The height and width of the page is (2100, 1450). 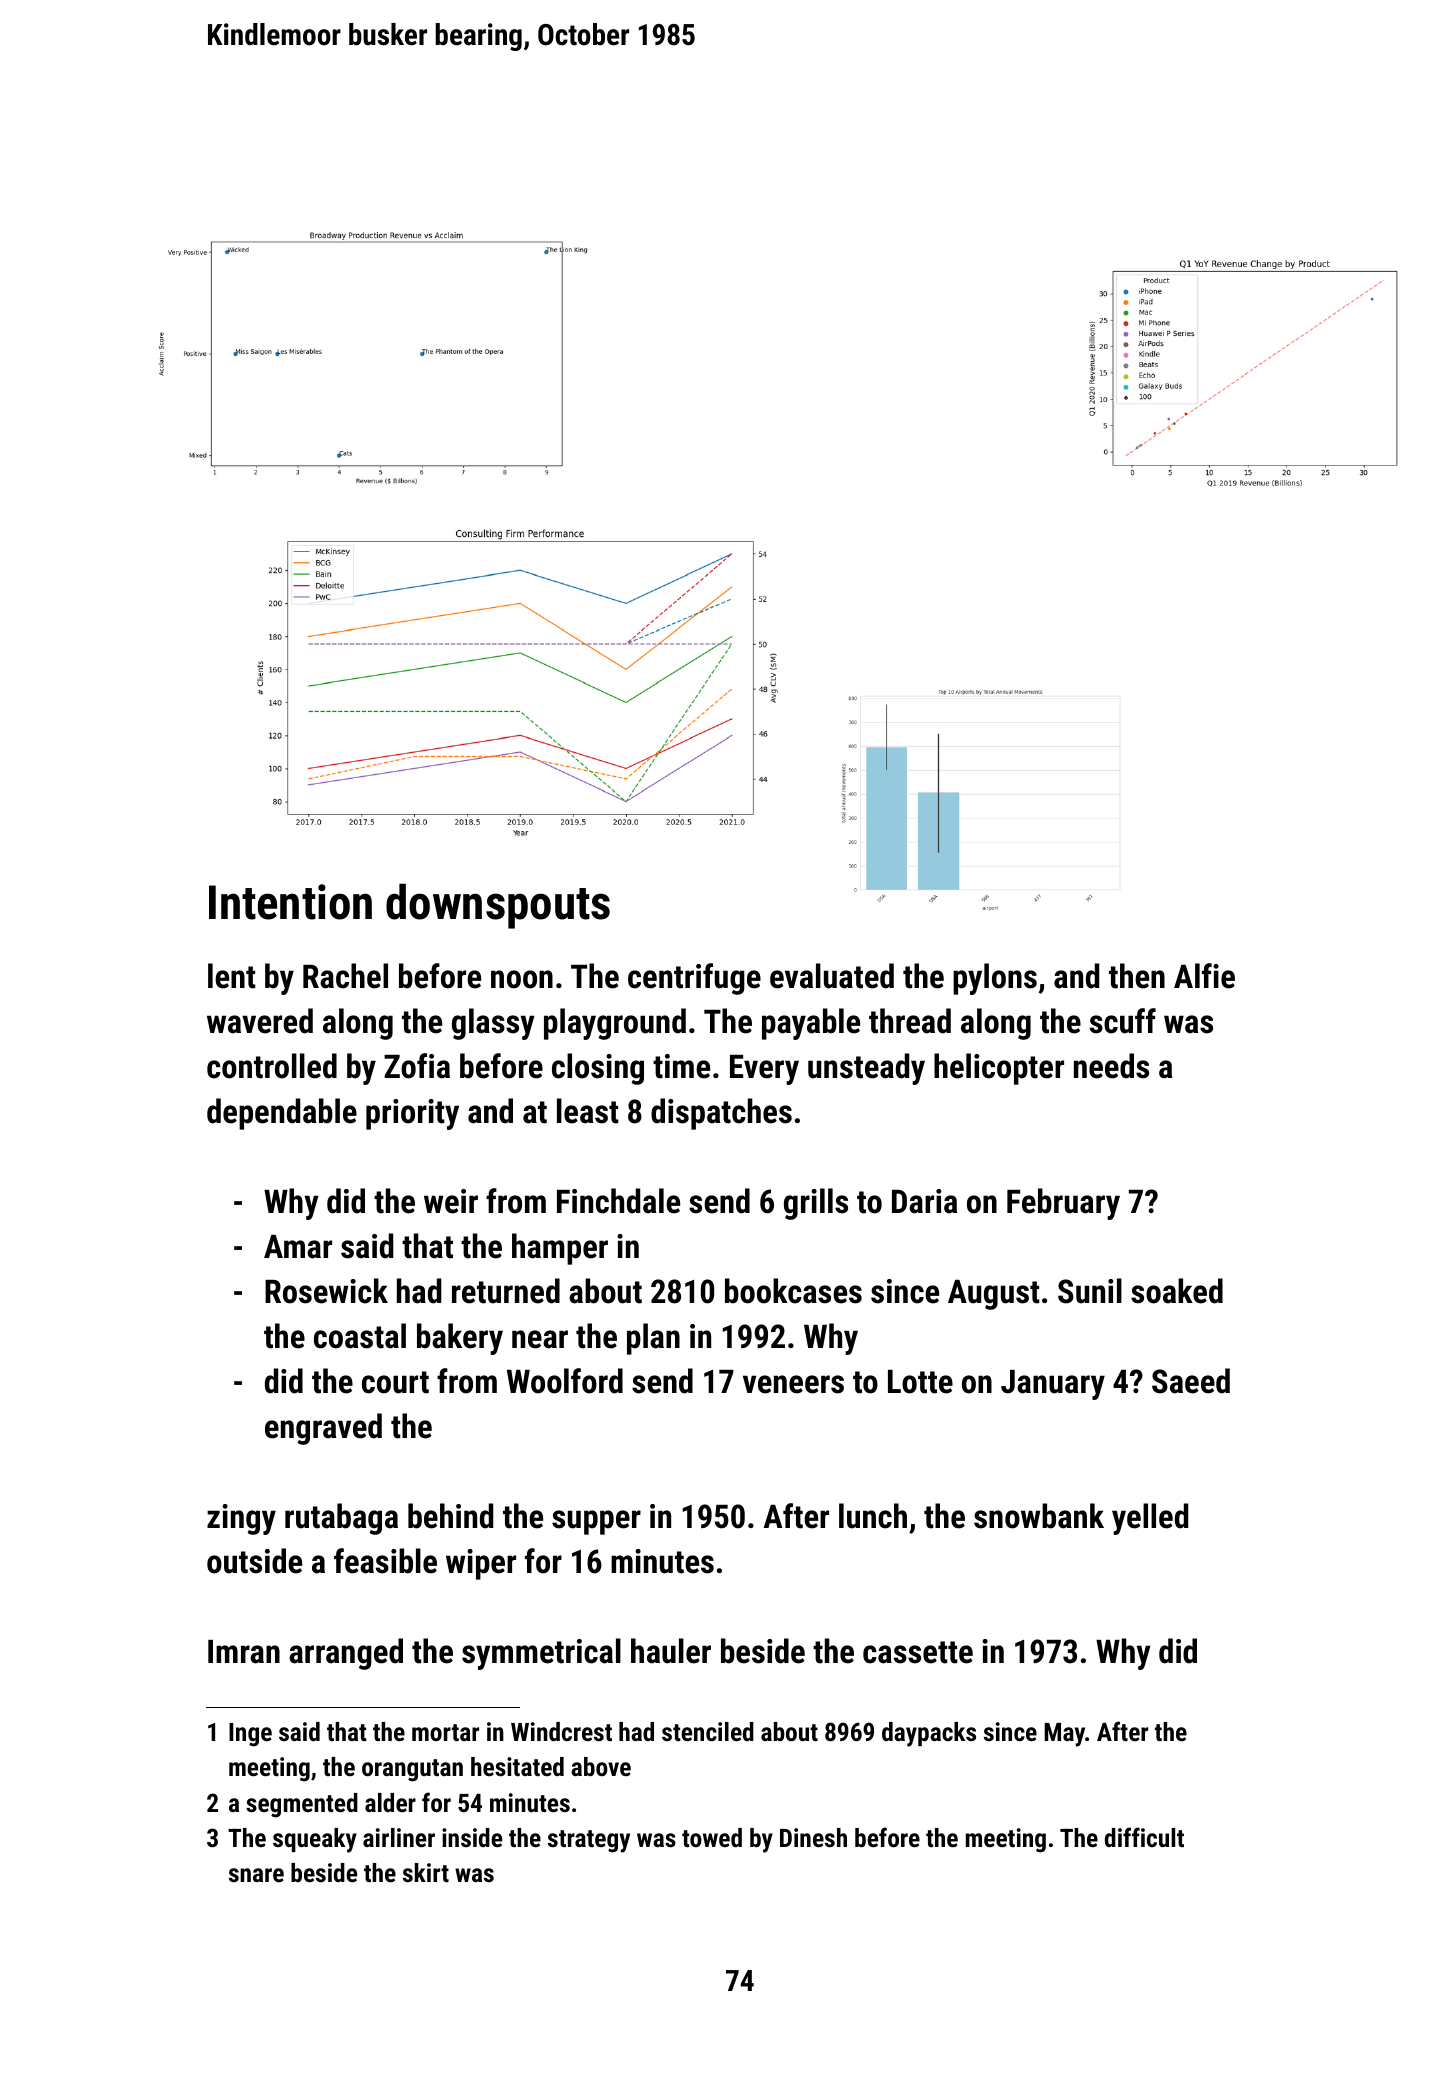 I want to click on hauler, so click(x=671, y=1651).
